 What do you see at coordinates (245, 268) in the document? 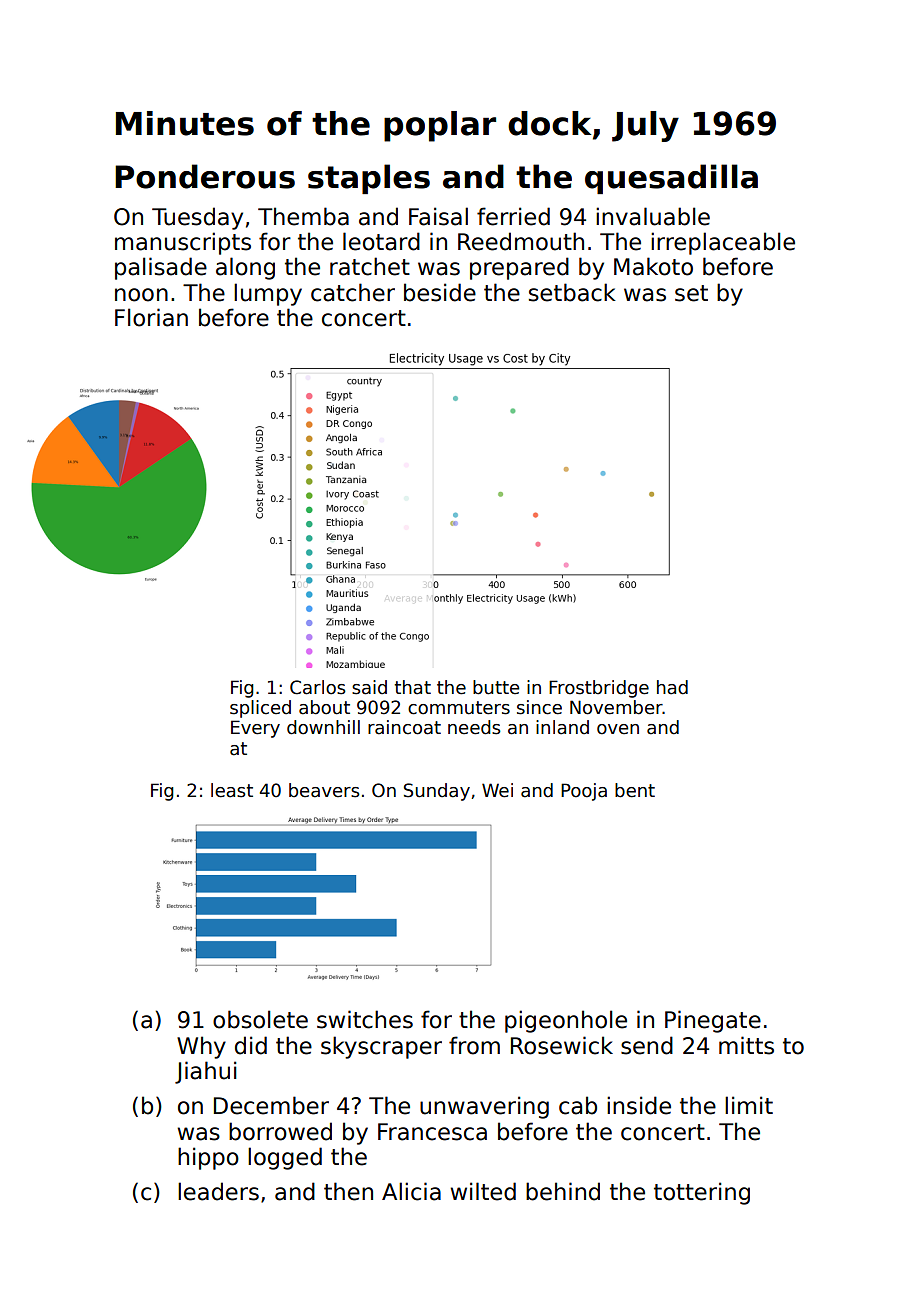
I see `along` at bounding box center [245, 268].
